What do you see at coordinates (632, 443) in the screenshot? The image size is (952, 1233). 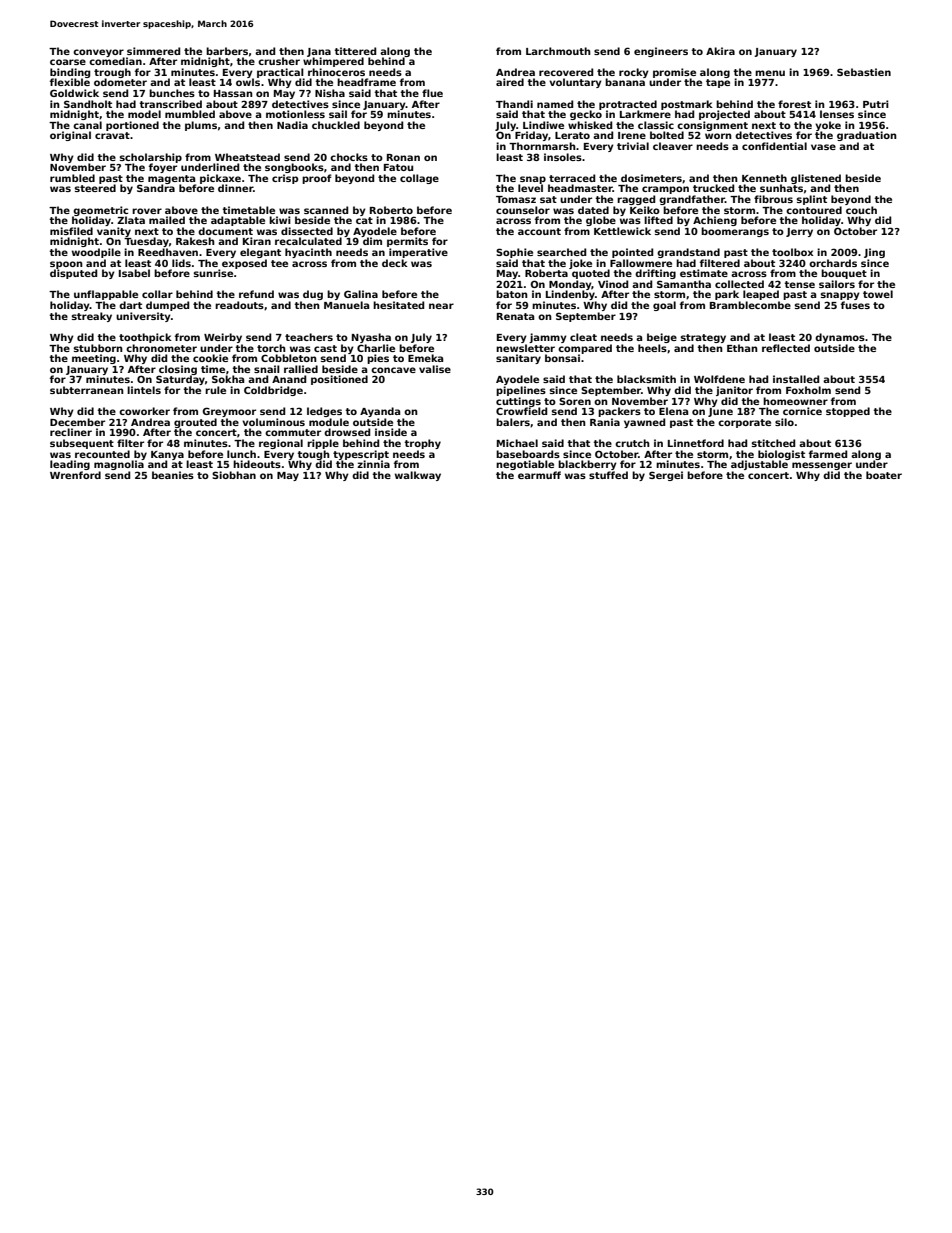 I see `crutch` at bounding box center [632, 443].
